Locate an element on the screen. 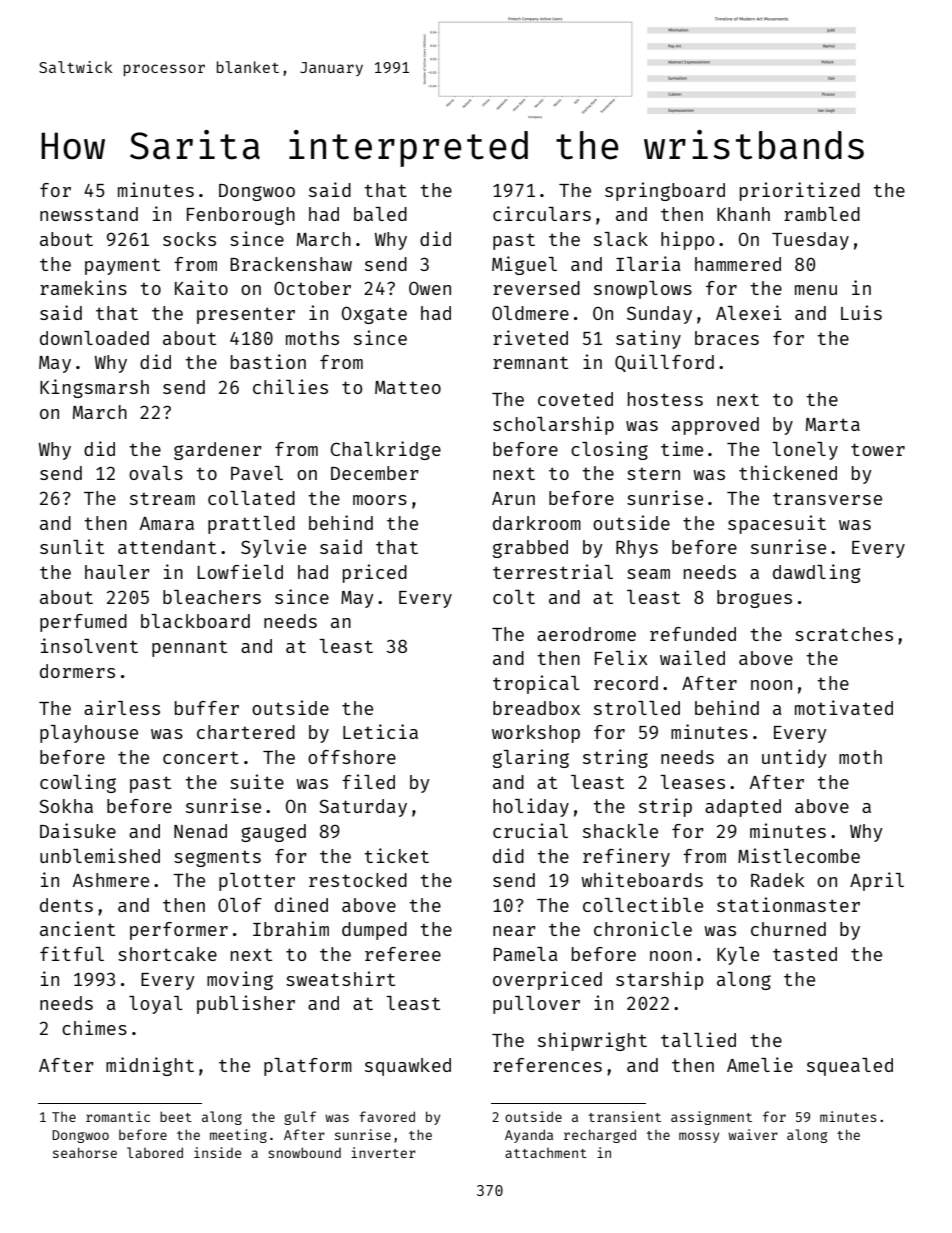 The image size is (952, 1233). tropical is located at coordinates (536, 684).
